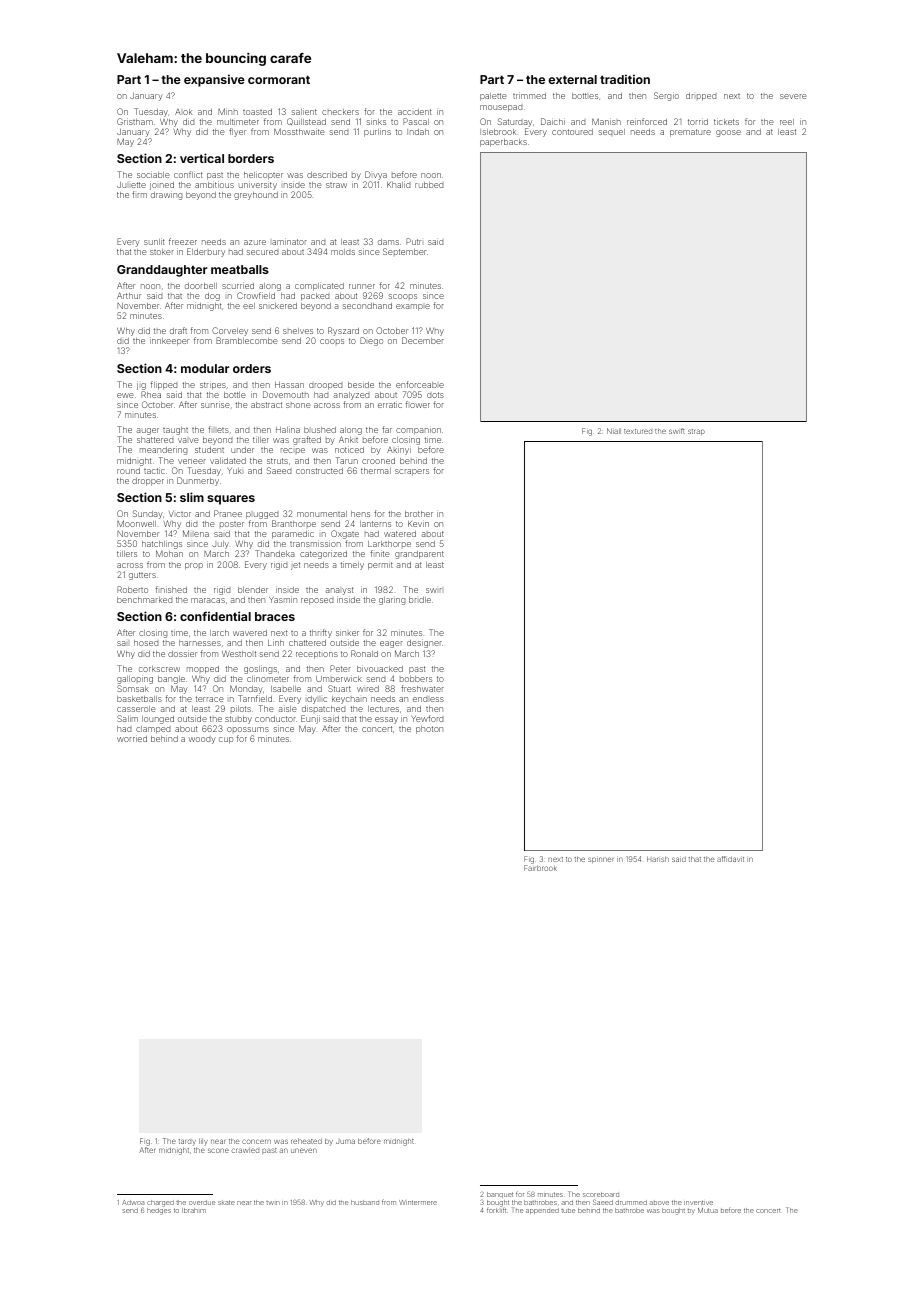 The image size is (924, 1308). I want to click on swift, so click(677, 431).
